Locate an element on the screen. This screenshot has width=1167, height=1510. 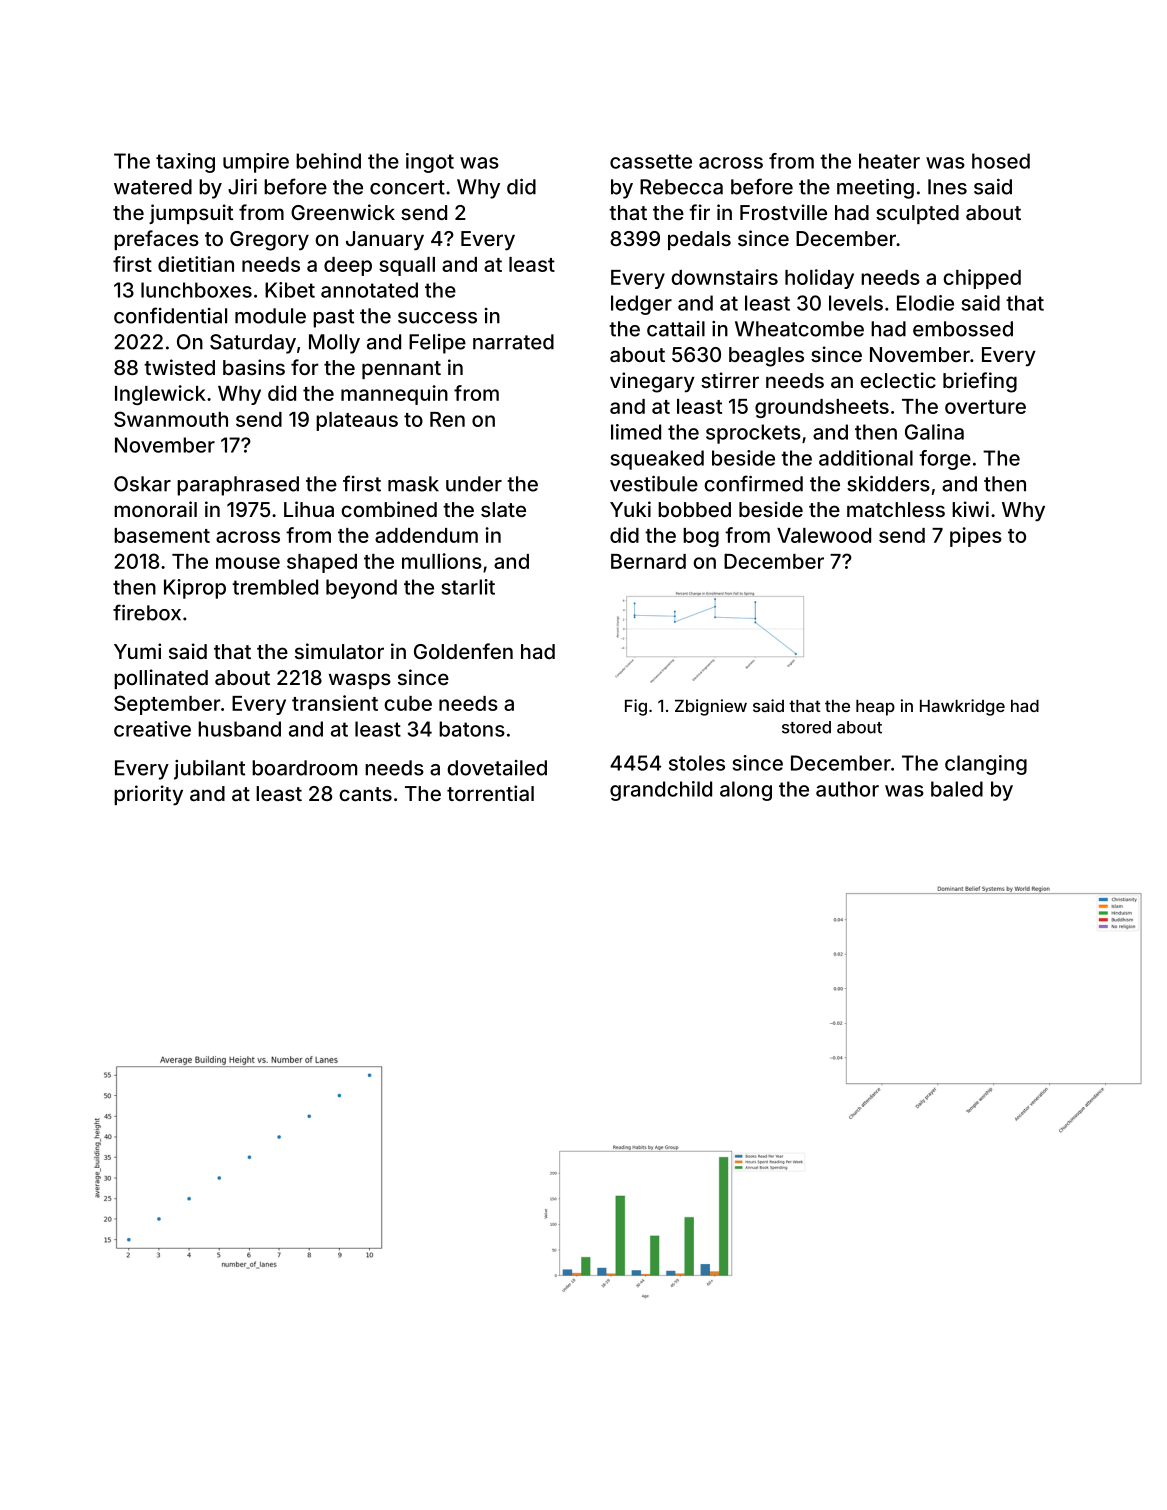
basins is located at coordinates (254, 367).
